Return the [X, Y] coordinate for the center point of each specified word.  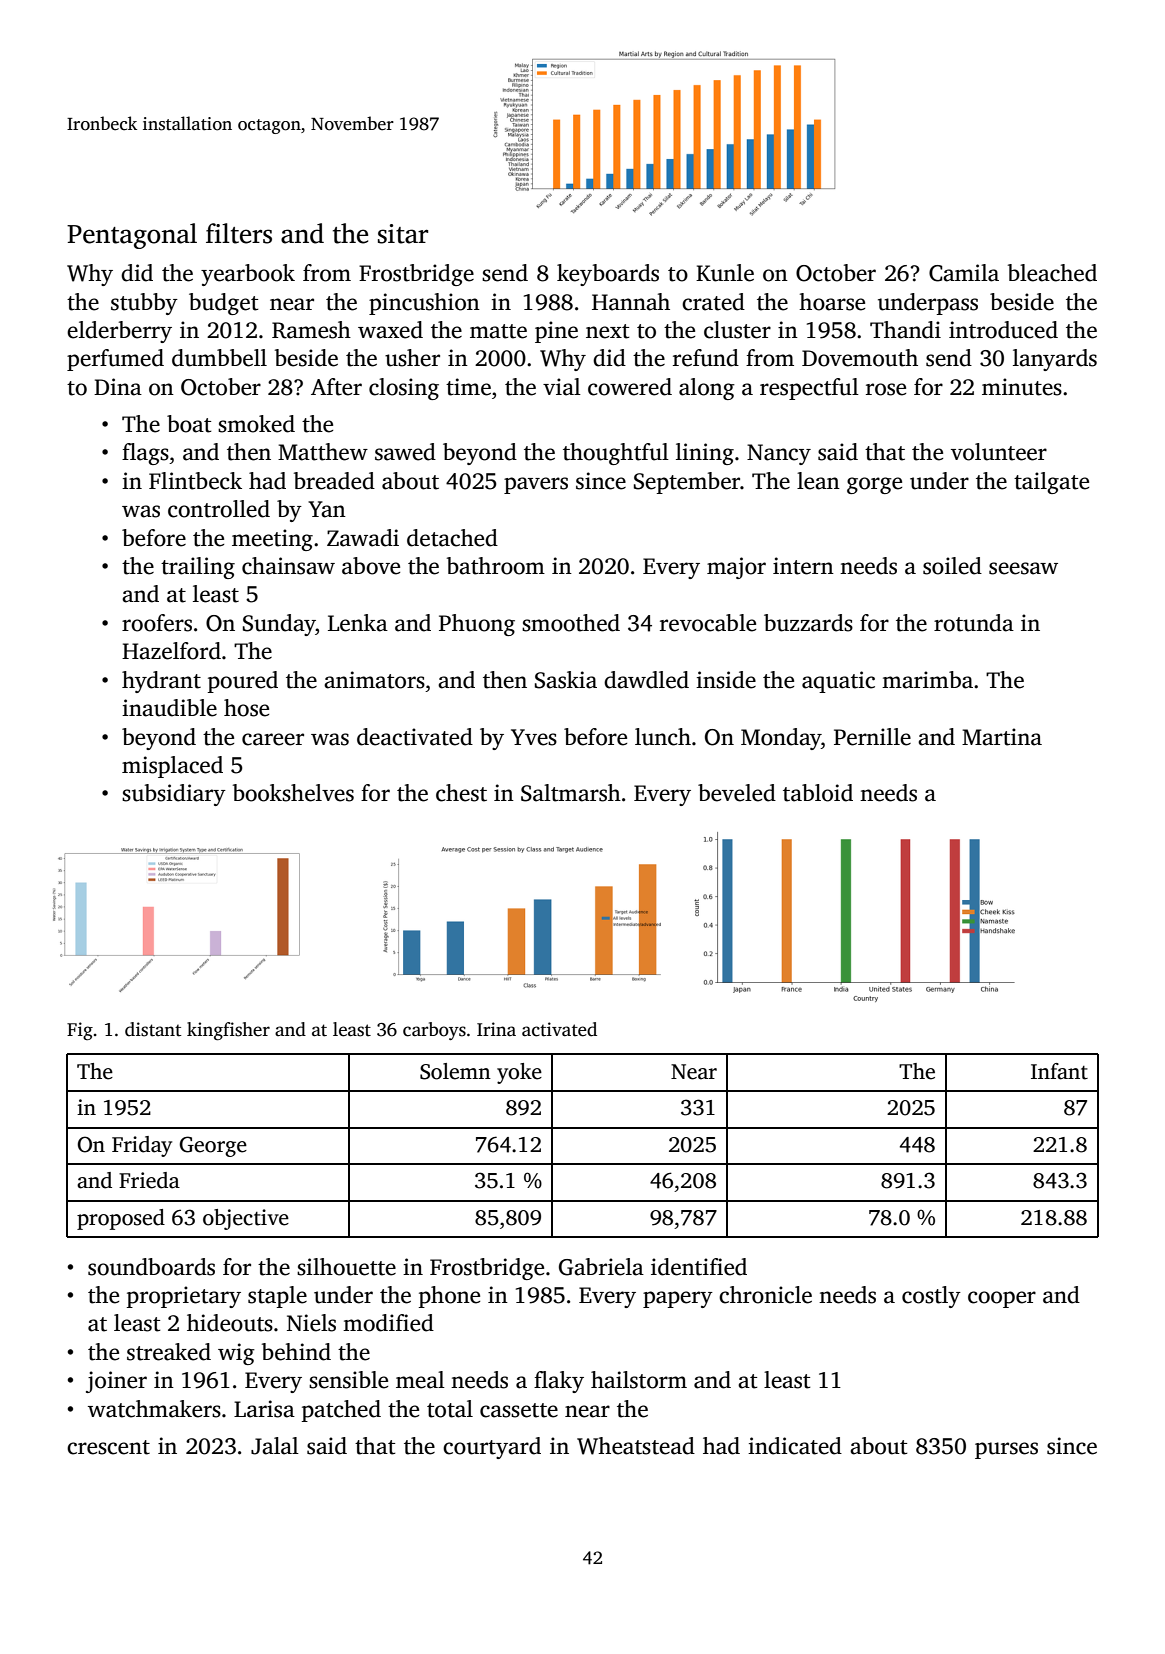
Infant [1059, 1071]
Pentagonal [132, 236]
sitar [403, 234]
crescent [108, 1447]
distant [153, 1029]
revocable [708, 623]
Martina [1002, 737]
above [371, 566]
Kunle [725, 273]
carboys [434, 1031]
